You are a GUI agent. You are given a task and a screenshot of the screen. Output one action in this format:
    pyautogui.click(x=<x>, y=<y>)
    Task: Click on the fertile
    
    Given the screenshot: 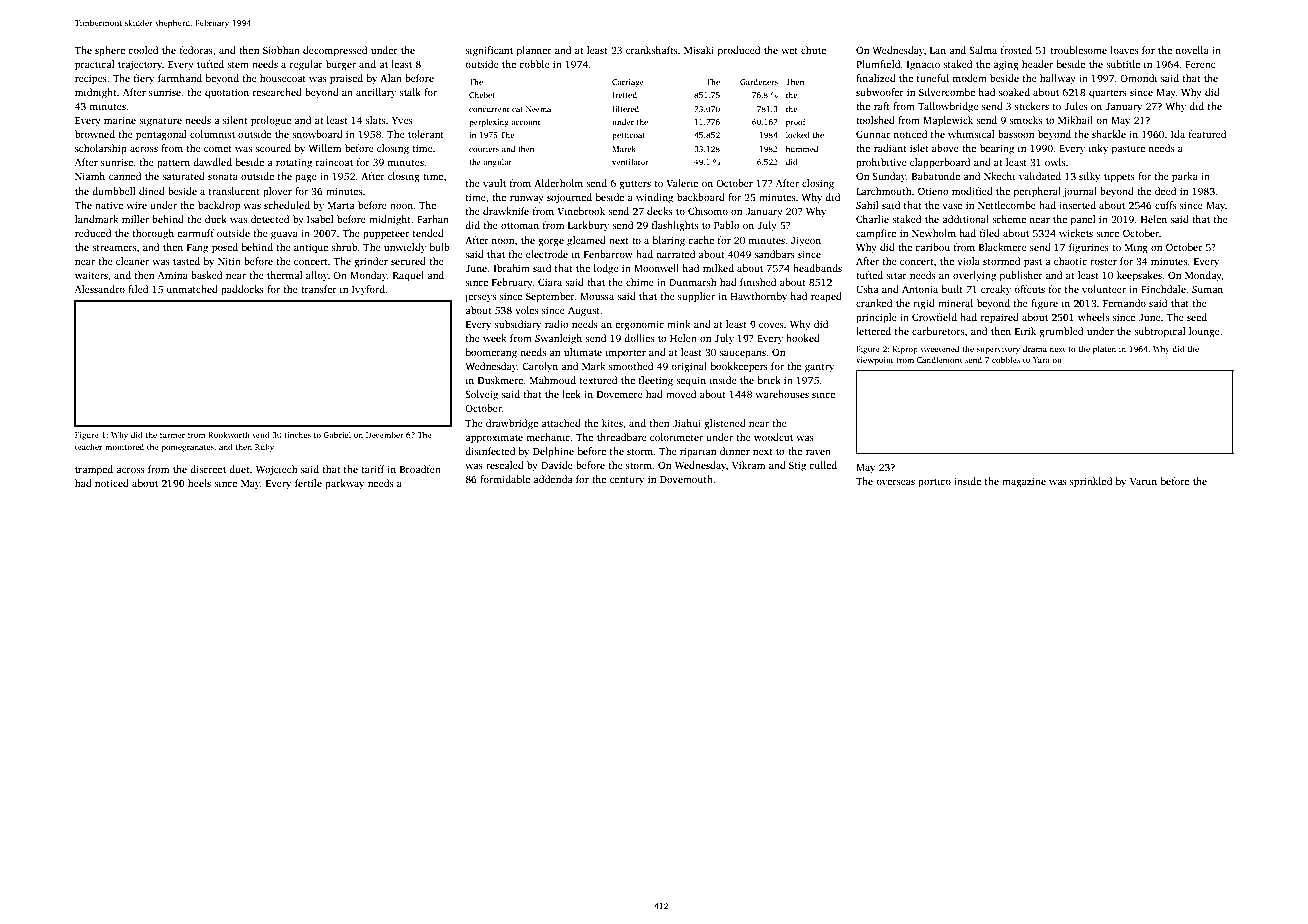 What is the action you would take?
    pyautogui.click(x=308, y=483)
